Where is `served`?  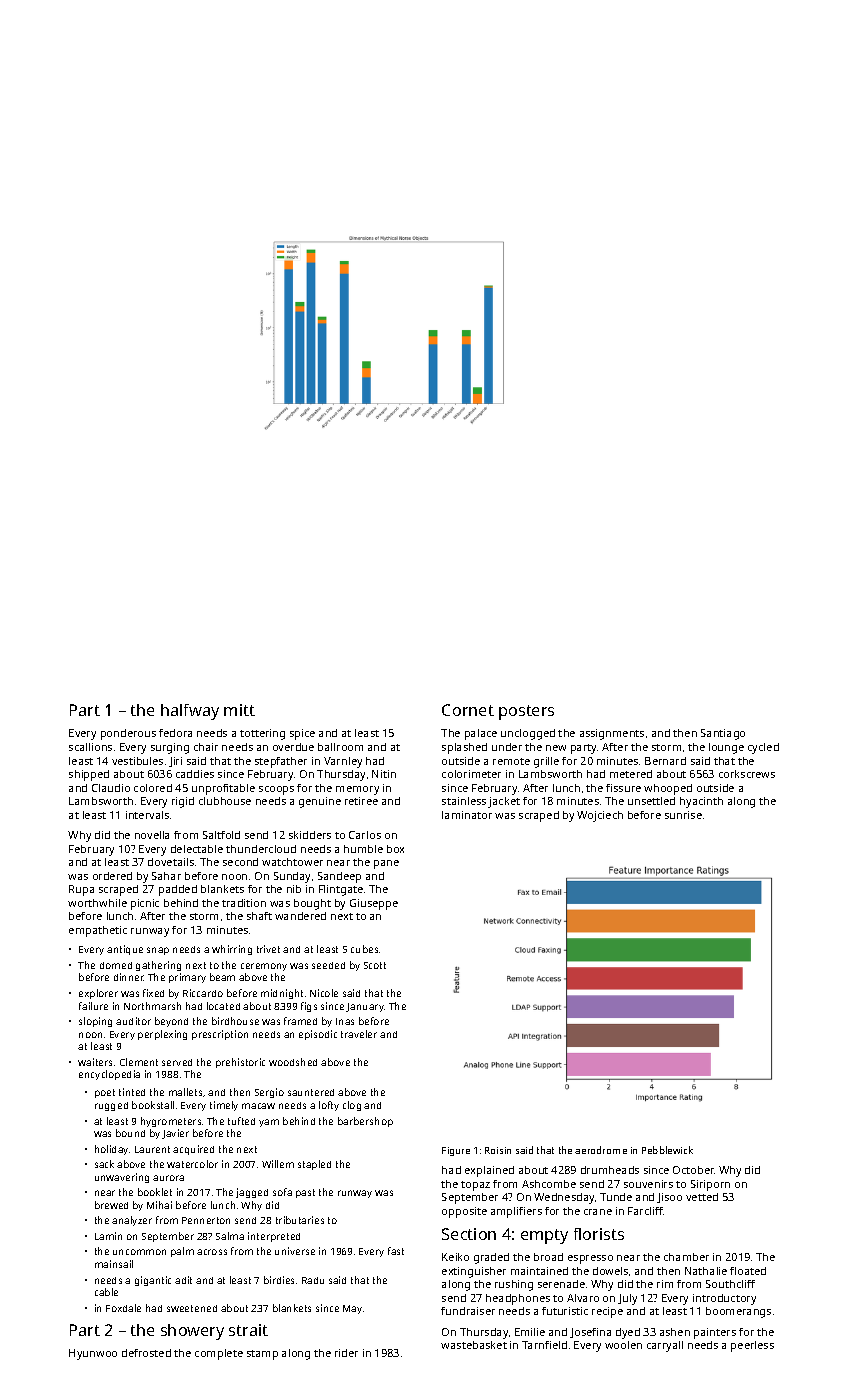 served is located at coordinates (177, 1062).
